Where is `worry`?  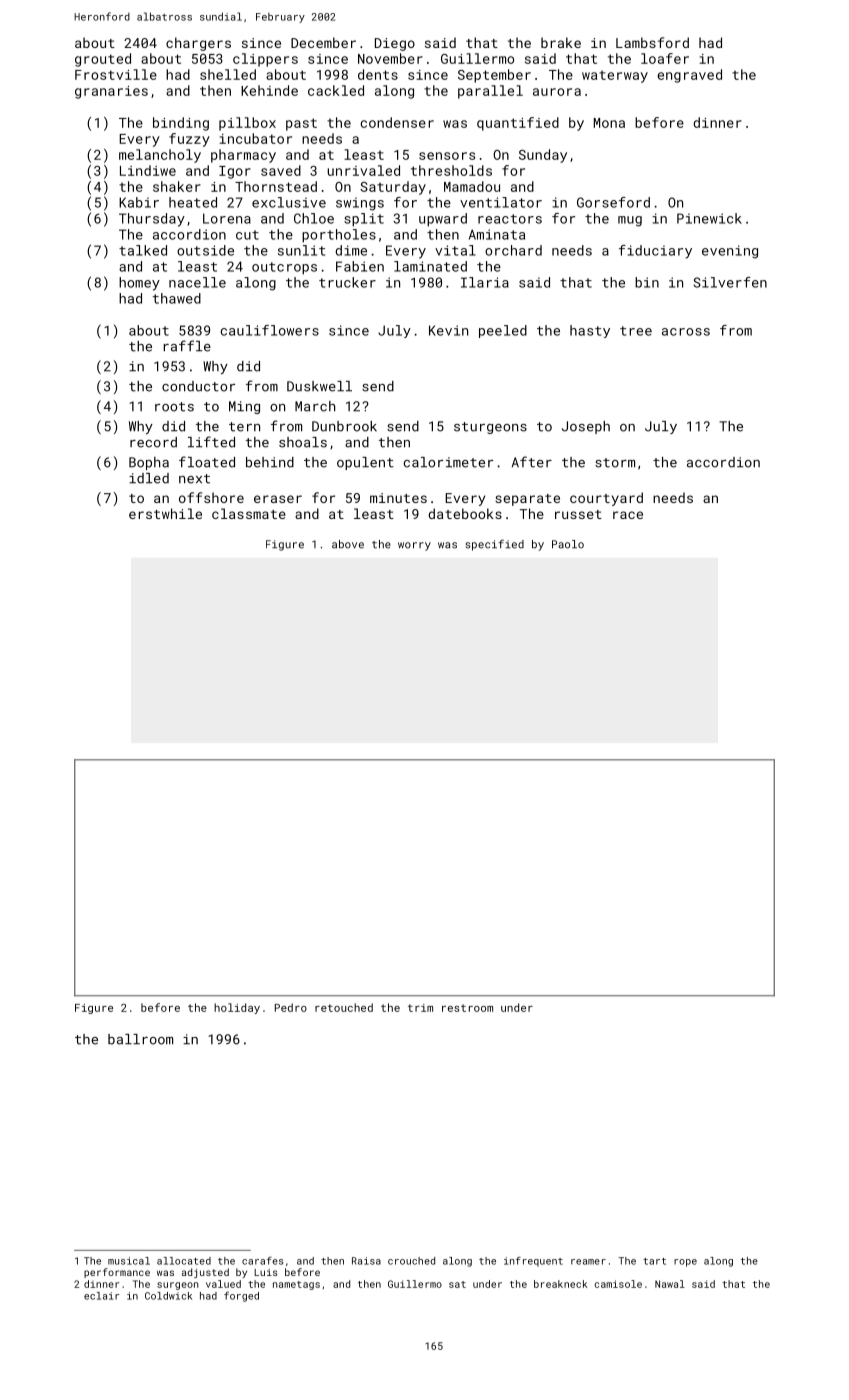
worry is located at coordinates (414, 546).
